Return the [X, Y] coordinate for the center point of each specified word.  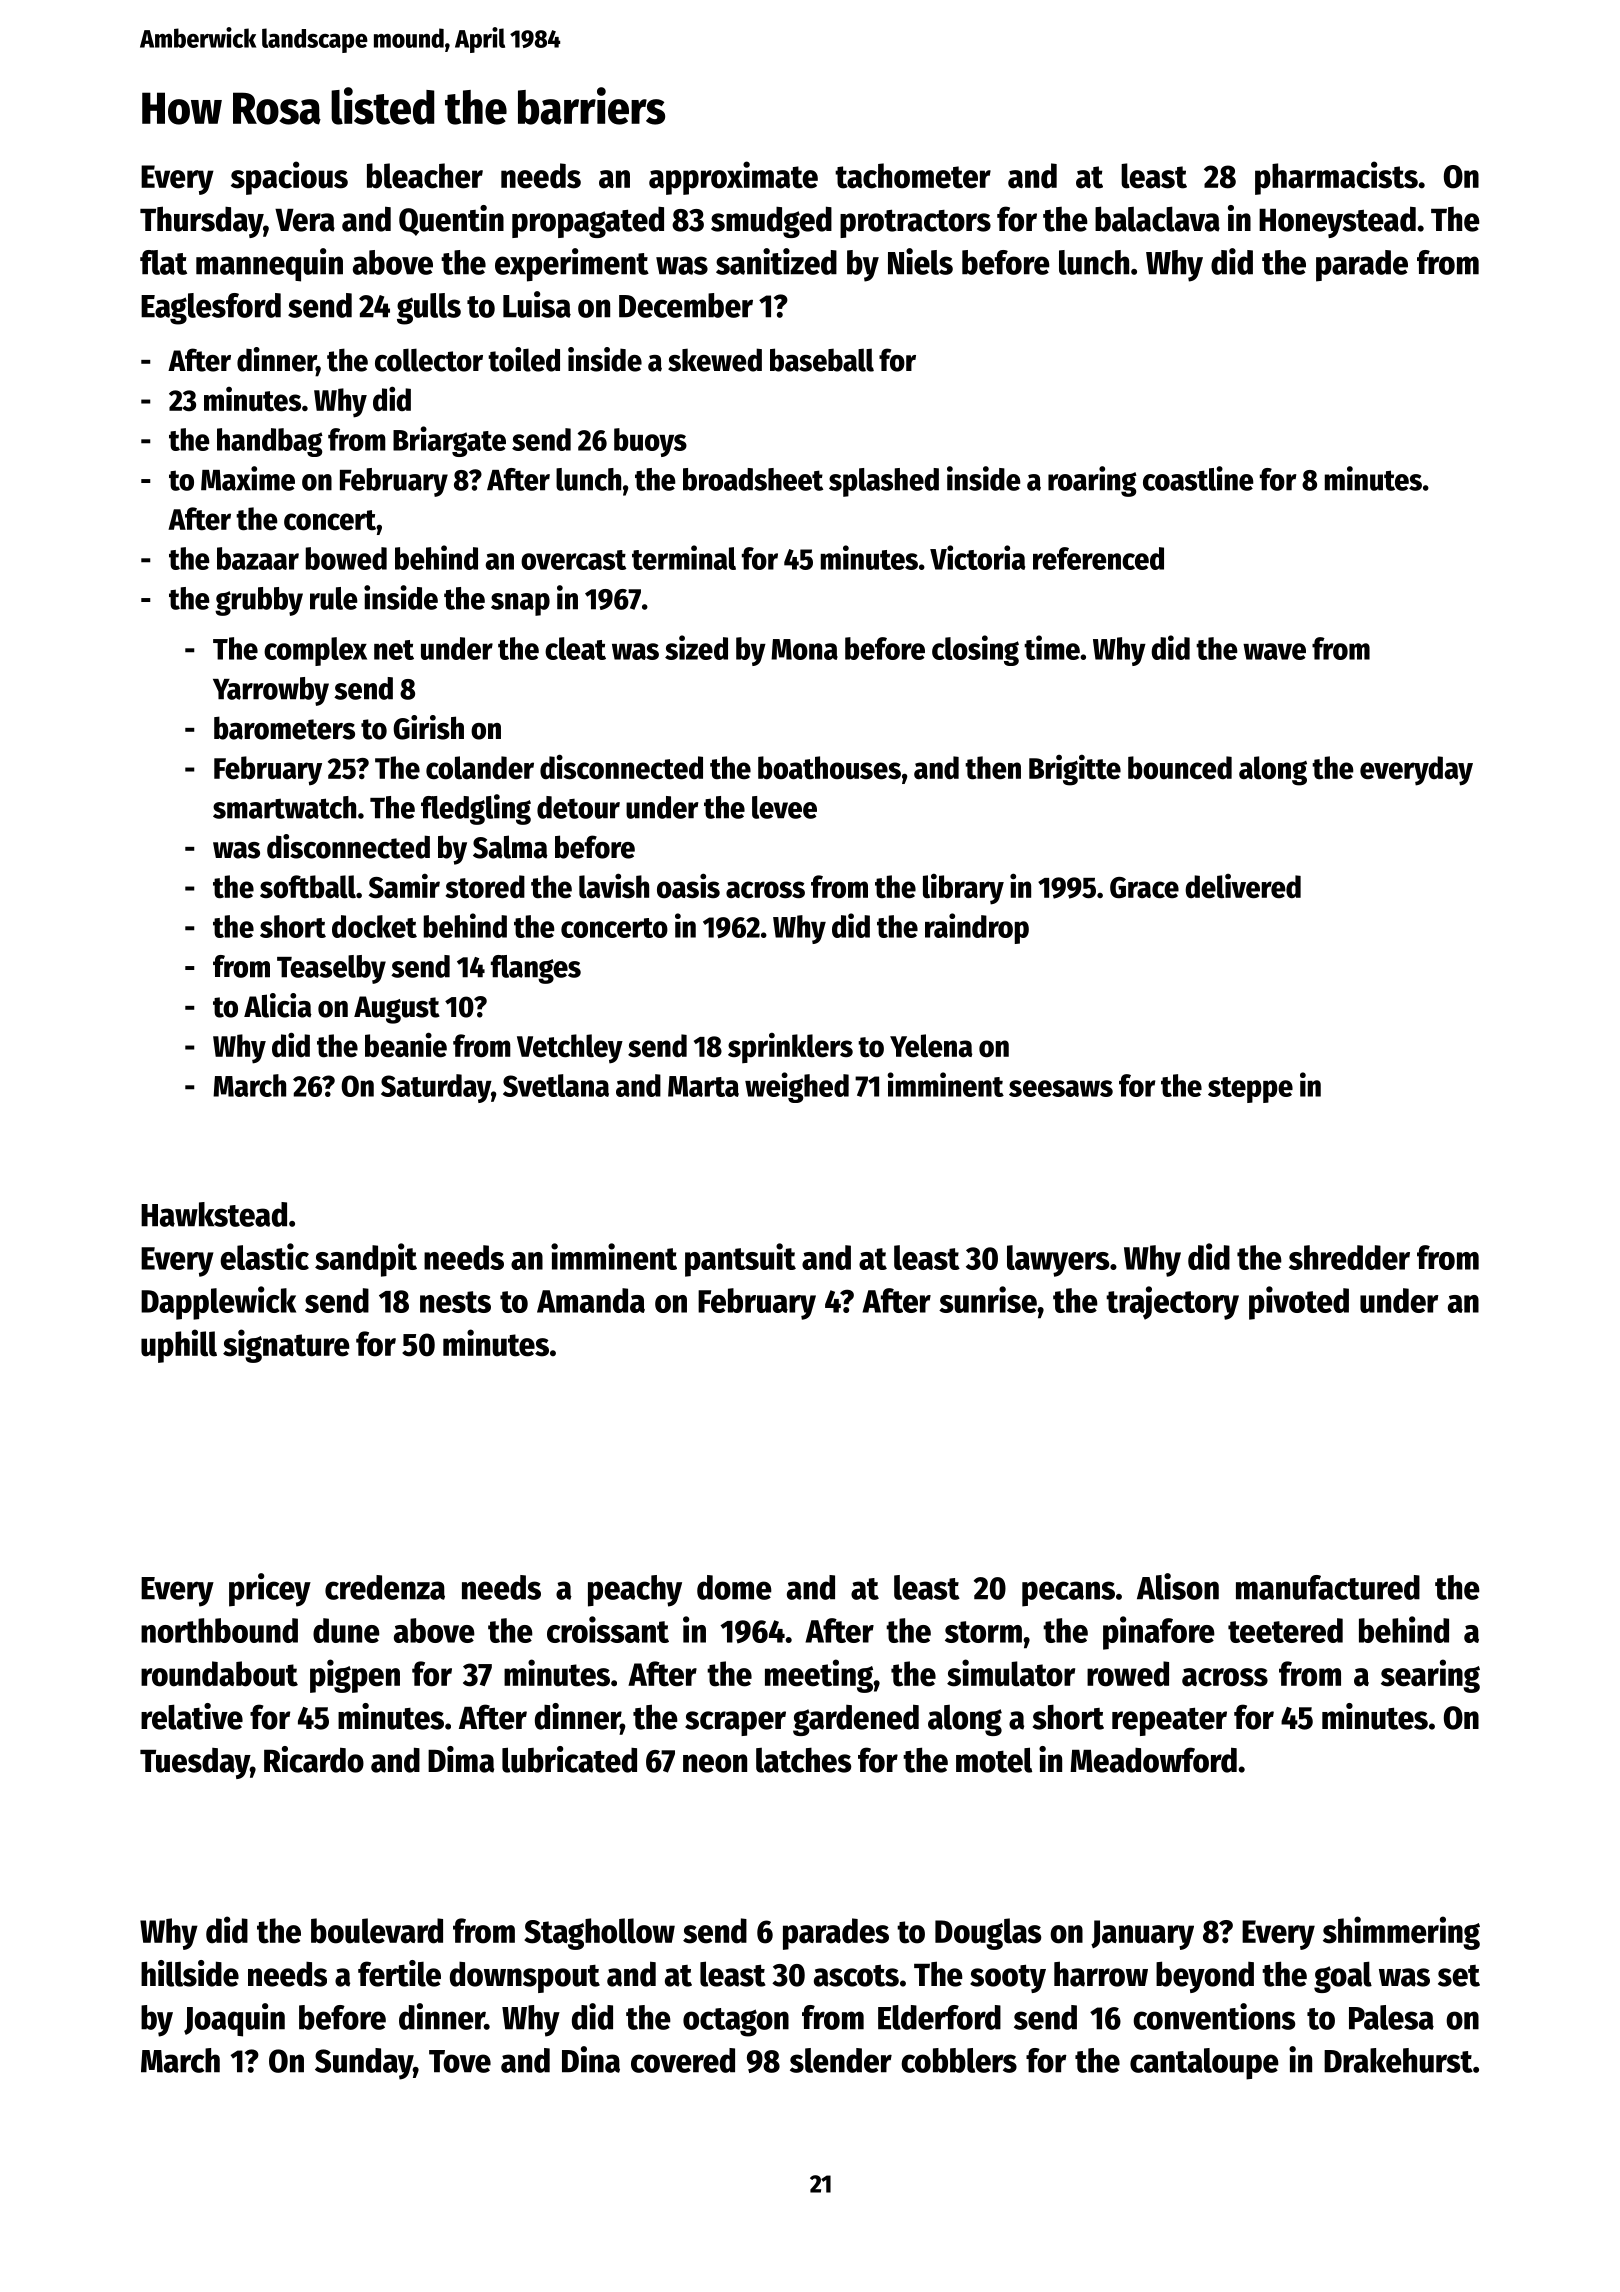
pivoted [1299, 1303]
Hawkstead [214, 1214]
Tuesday [195, 1763]
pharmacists [1336, 178]
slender [841, 2060]
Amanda [591, 1300]
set [1459, 1976]
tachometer [913, 176]
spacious [289, 178]
